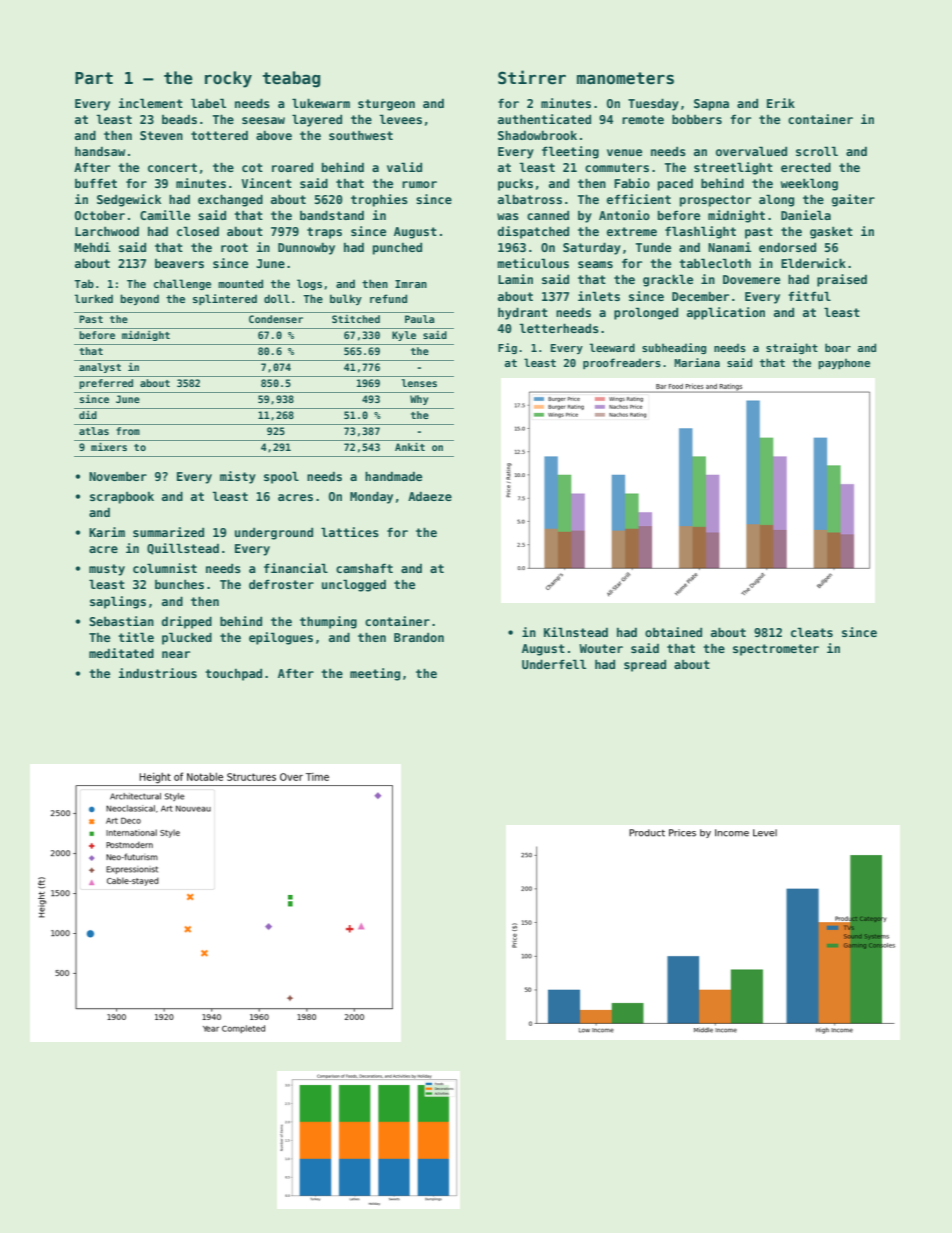 The width and height of the screenshot is (952, 1233). Describe the element at coordinates (274, 135) in the screenshot. I see `above` at that location.
